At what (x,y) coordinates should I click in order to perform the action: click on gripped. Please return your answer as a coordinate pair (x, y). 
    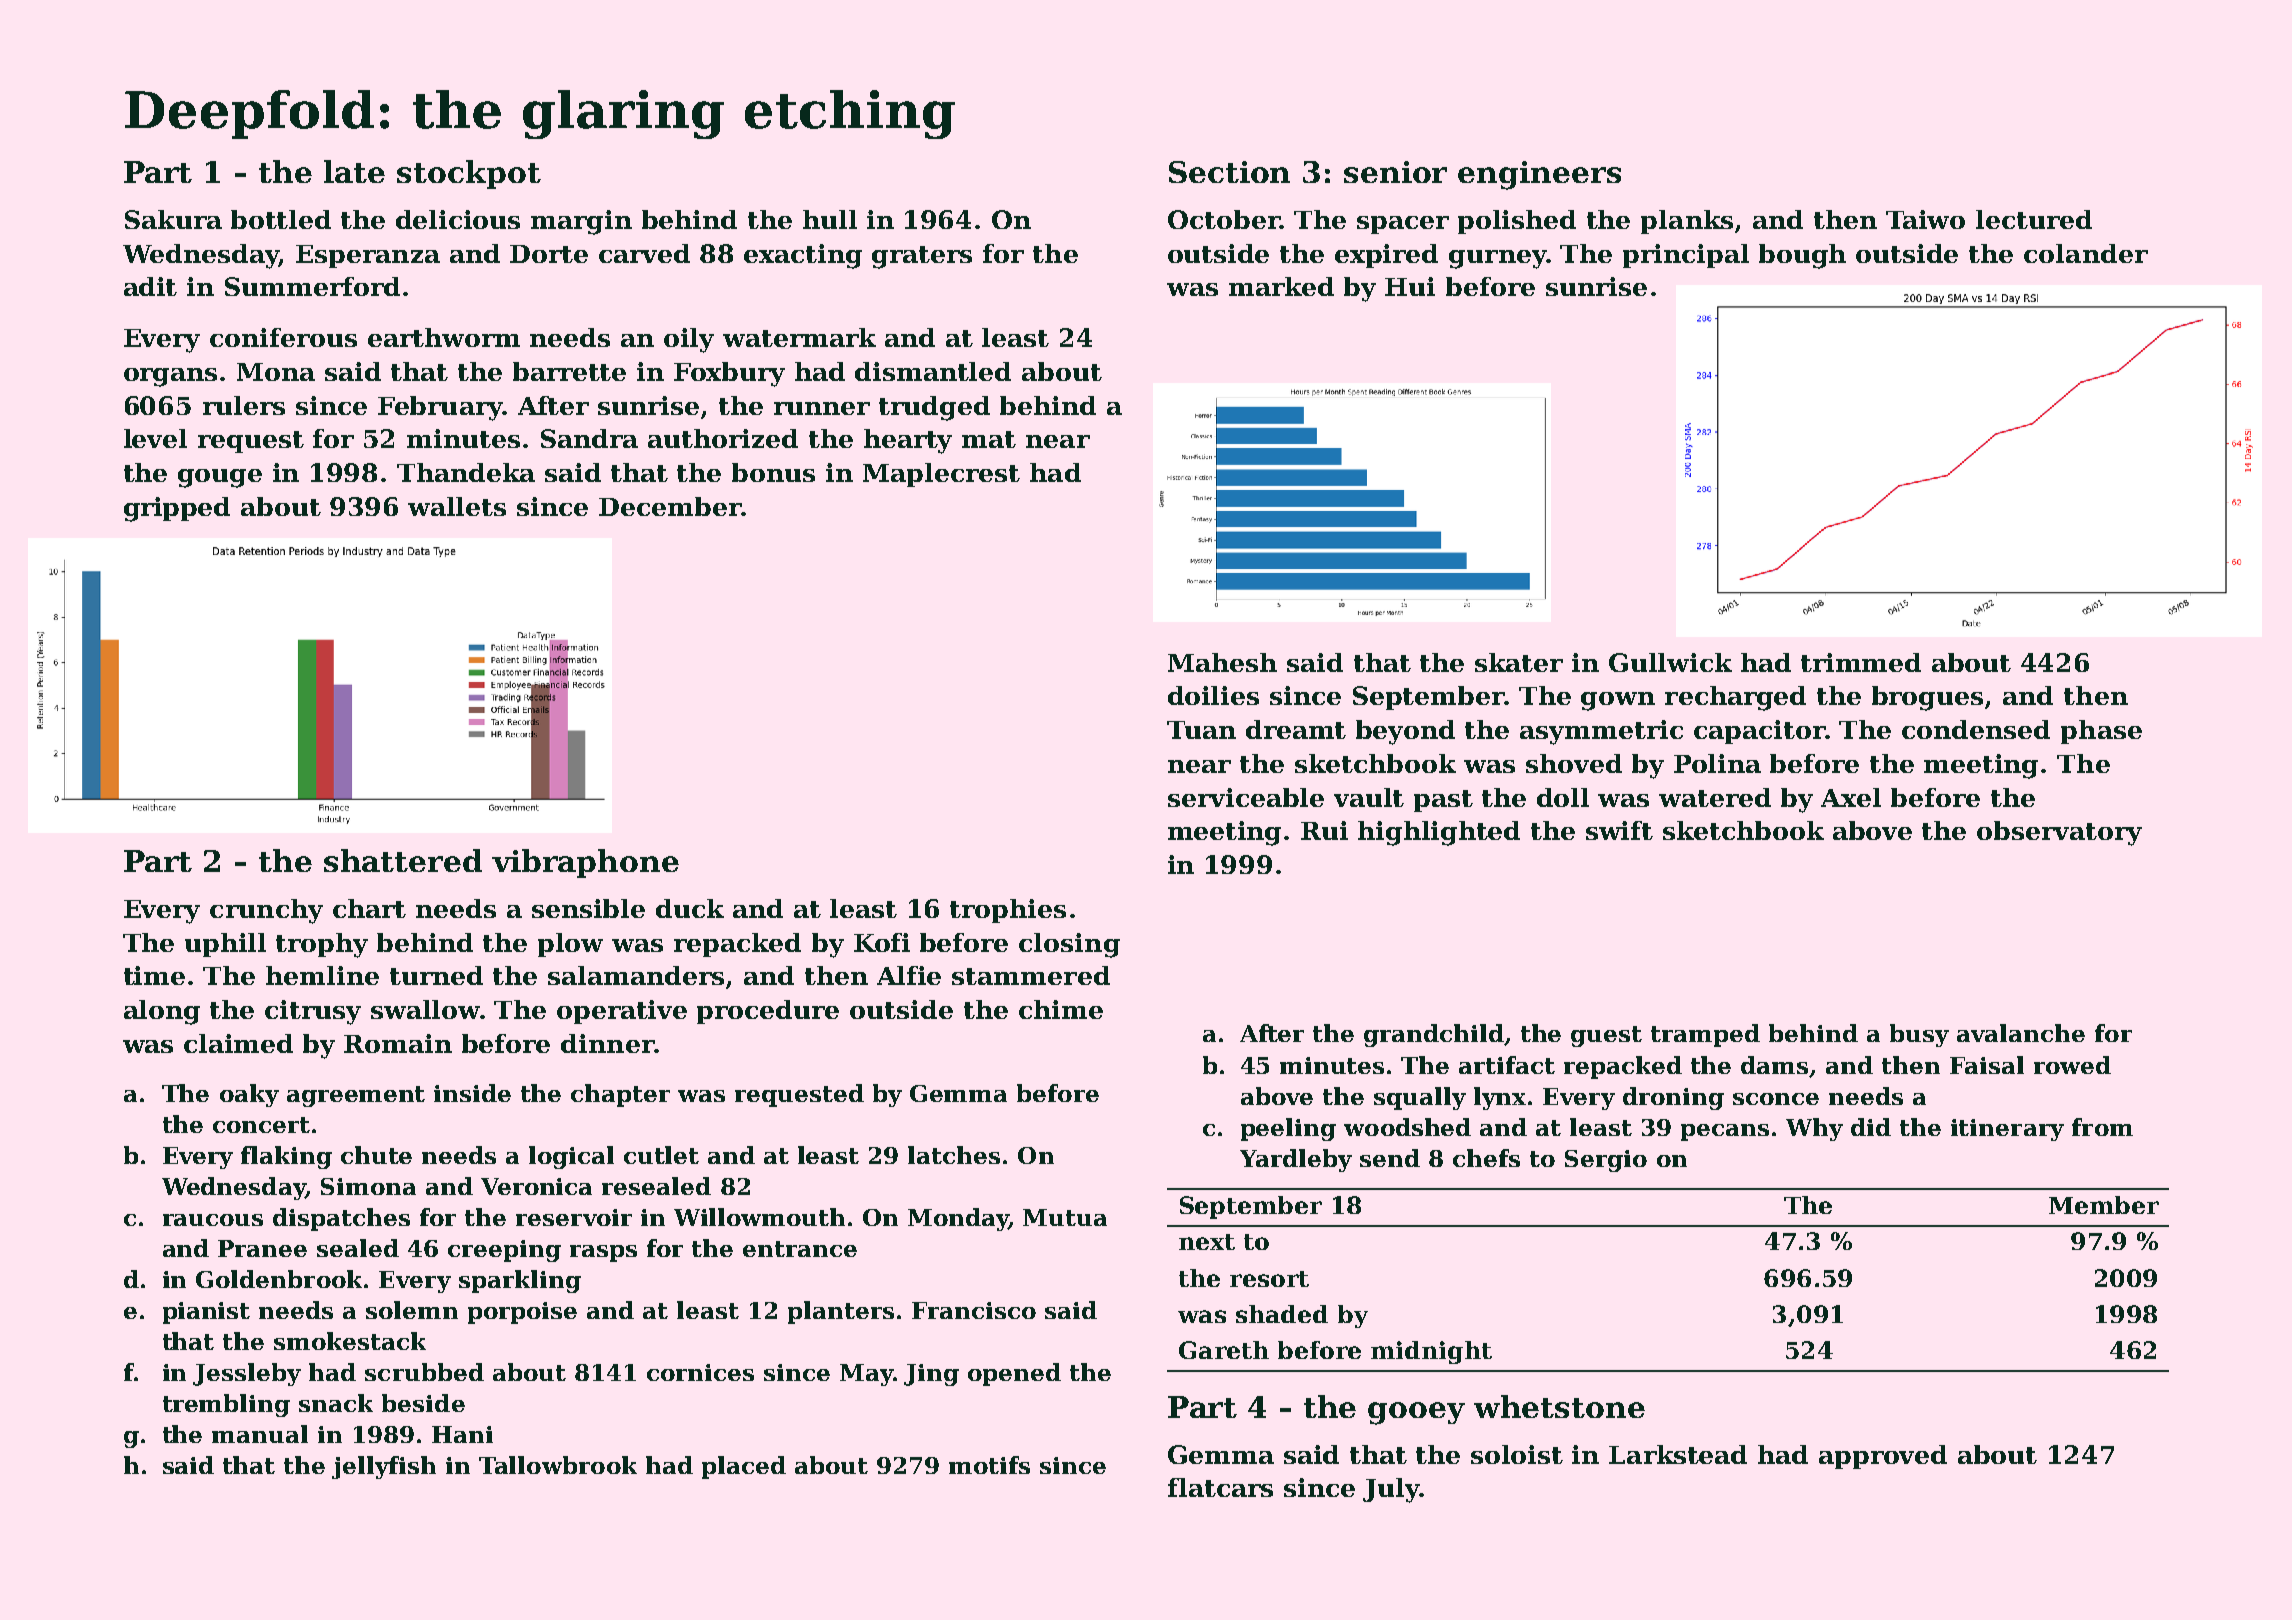
    Looking at the image, I should click on (177, 509).
